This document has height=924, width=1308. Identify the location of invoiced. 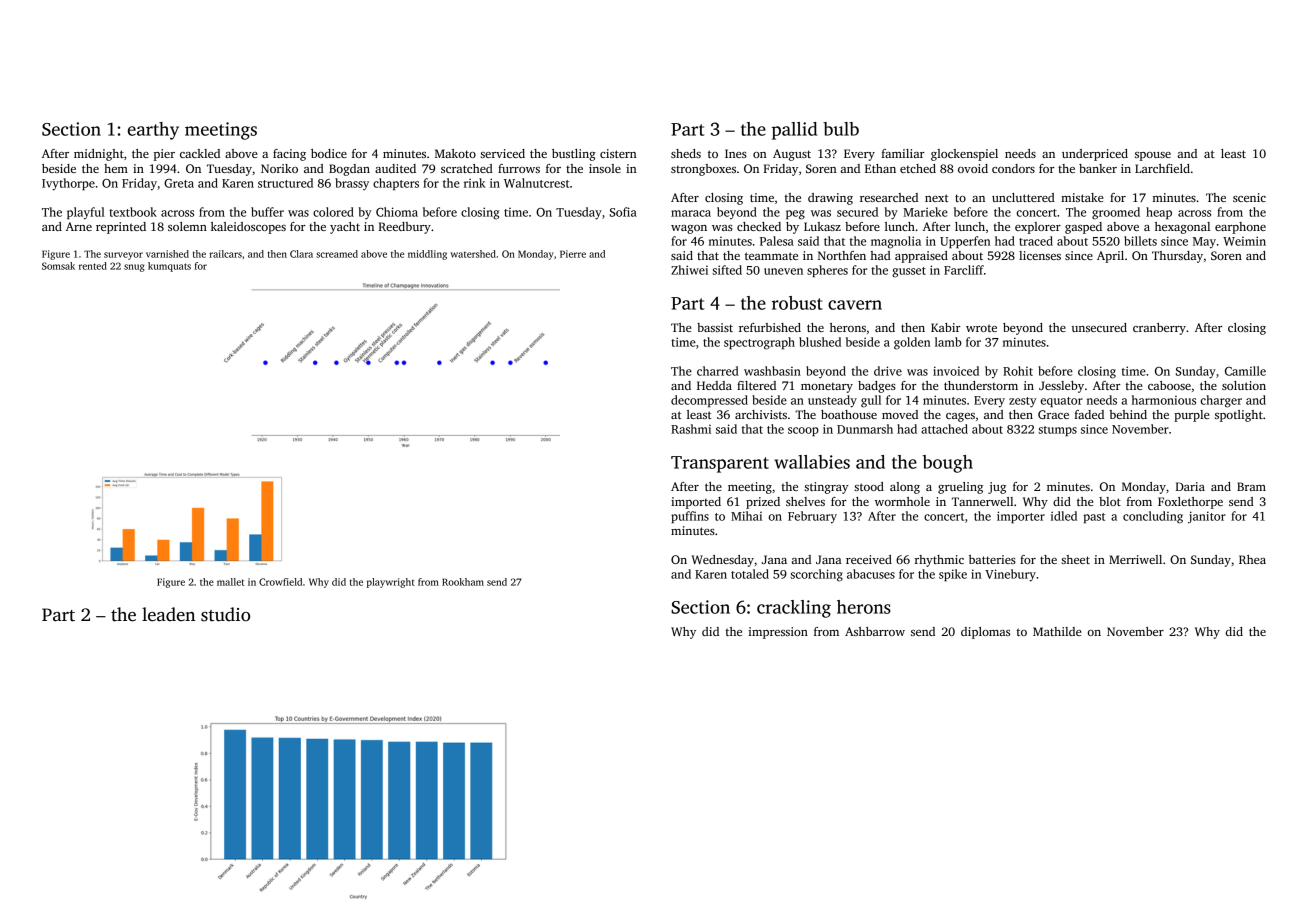
(956, 371).
